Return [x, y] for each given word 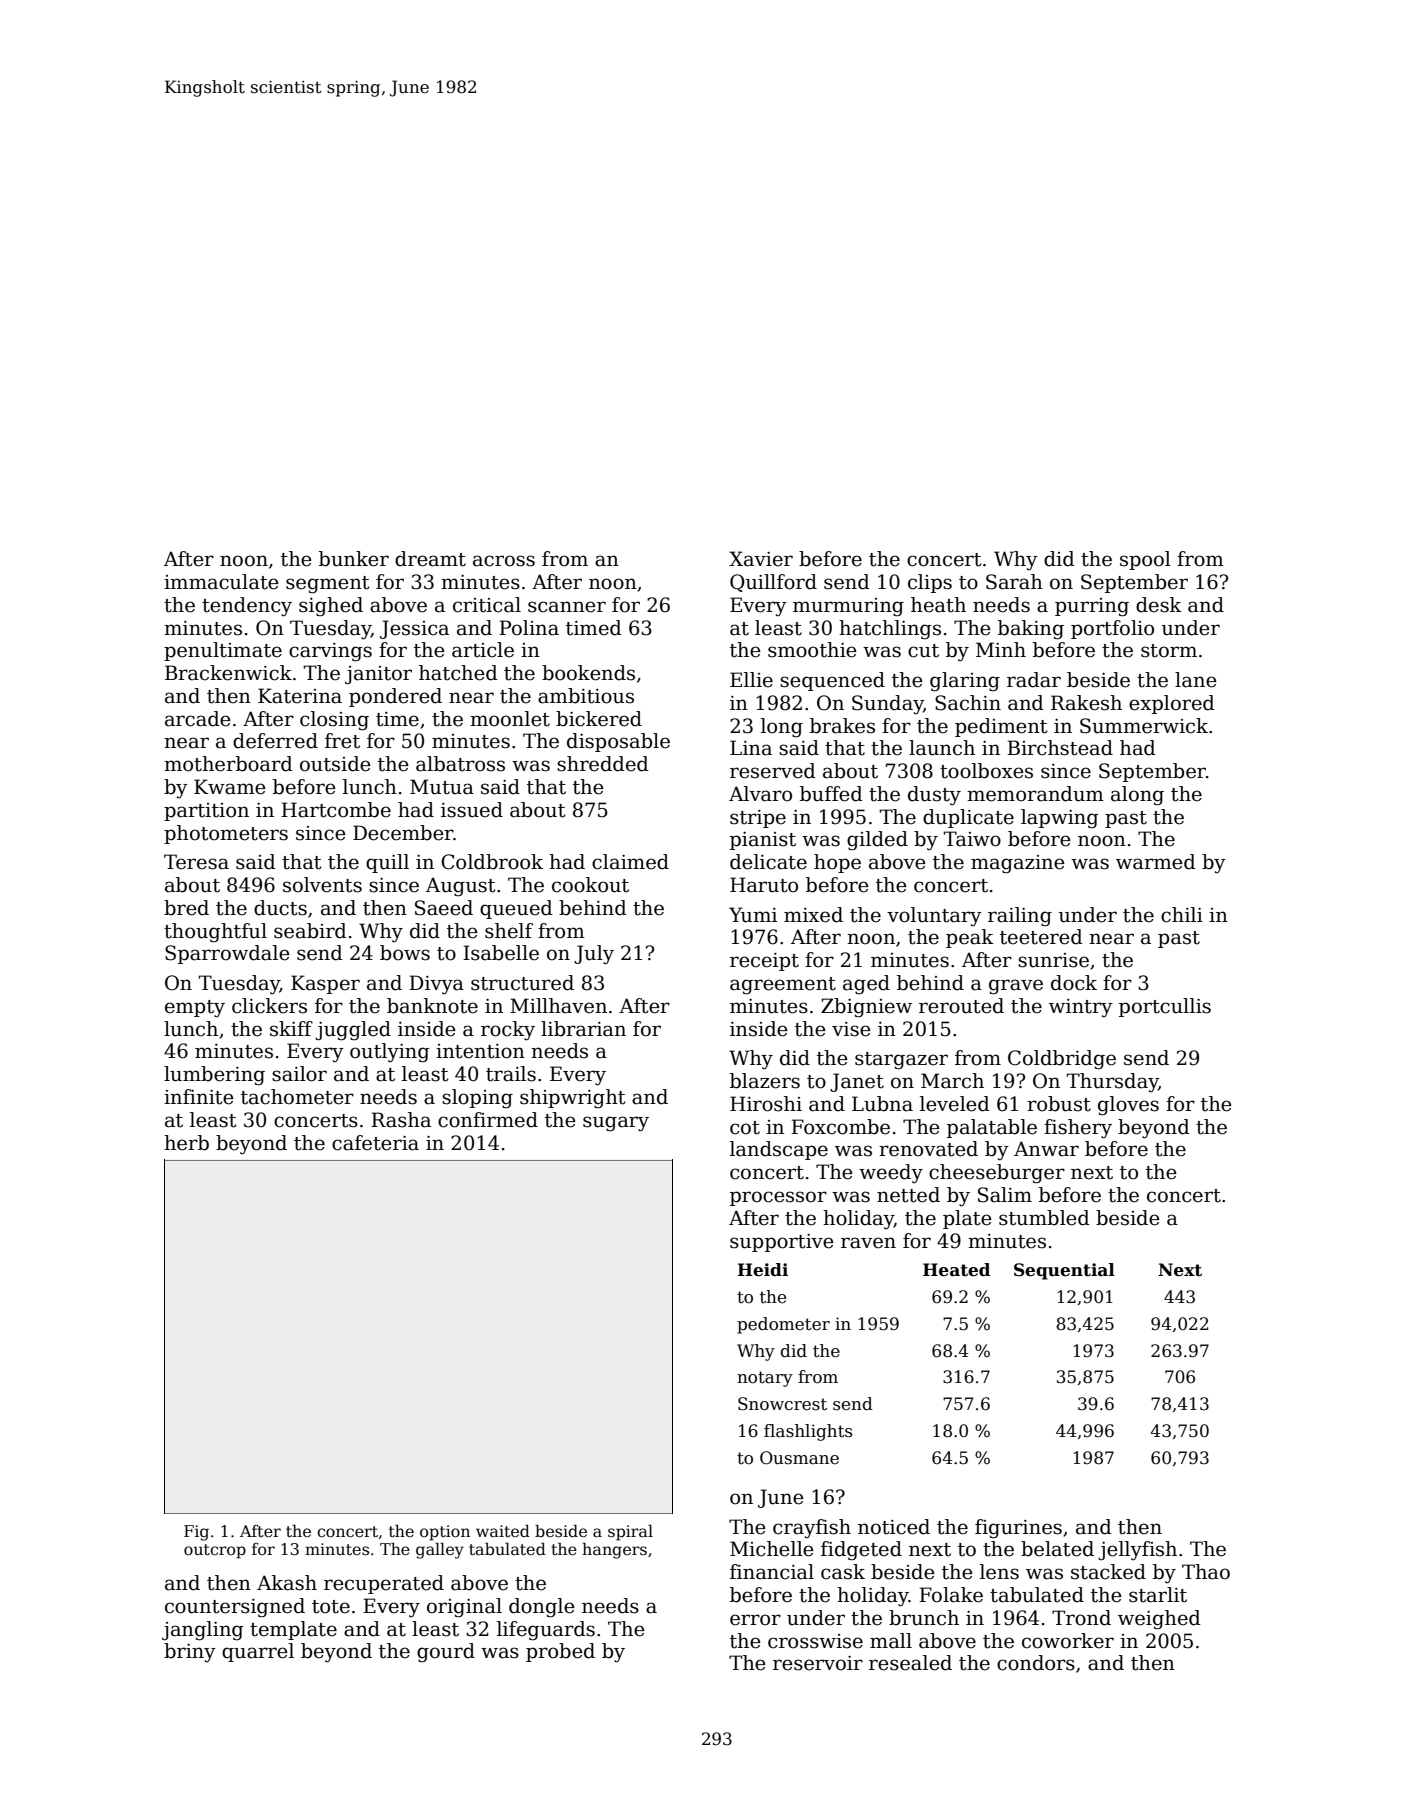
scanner [567, 607]
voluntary [934, 917]
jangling [203, 1631]
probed [560, 1652]
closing [334, 721]
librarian [583, 1029]
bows [405, 953]
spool [1145, 560]
